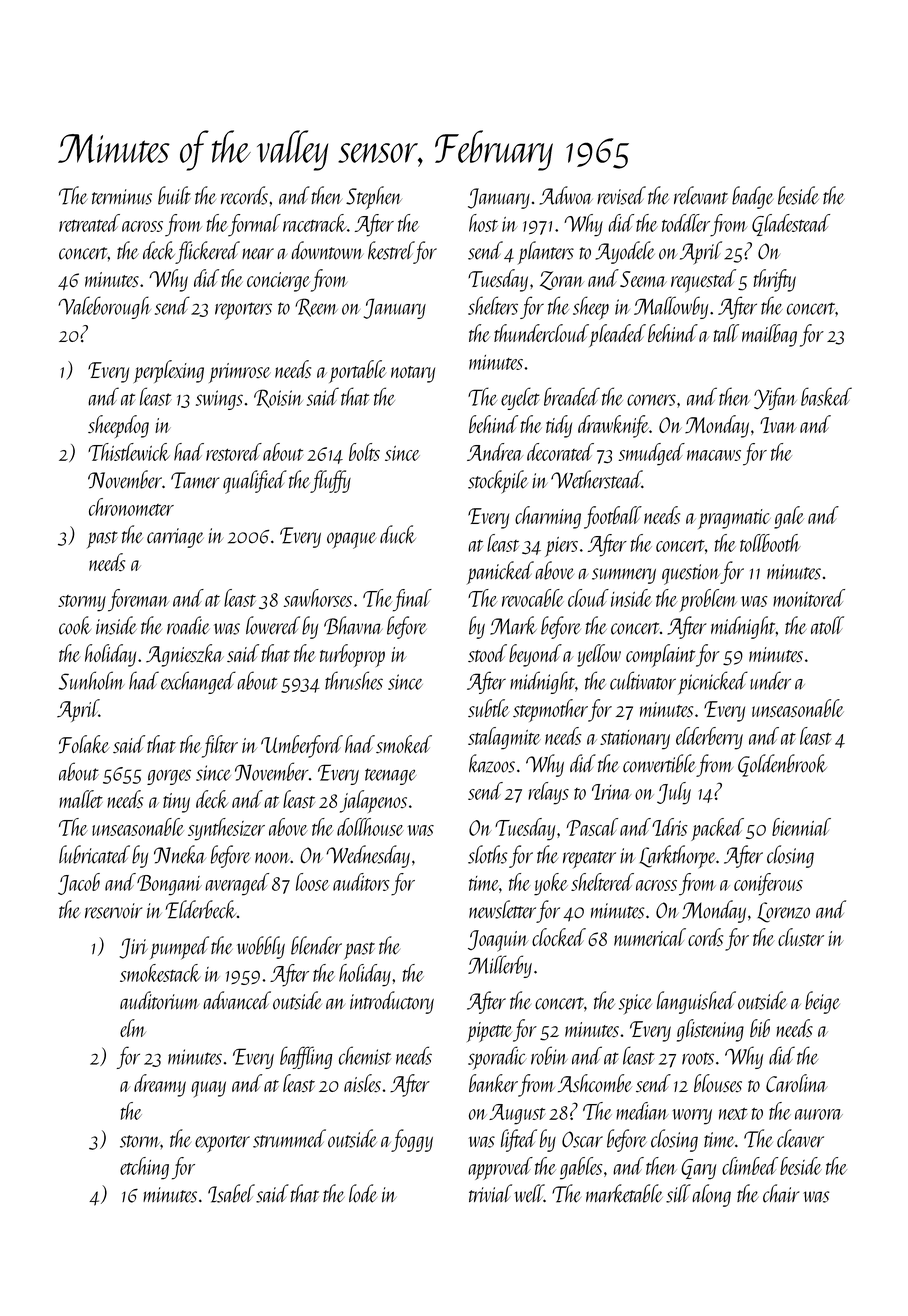 This document has width=908, height=1316. What do you see at coordinates (495, 452) in the document?
I see `Andrea` at bounding box center [495, 452].
